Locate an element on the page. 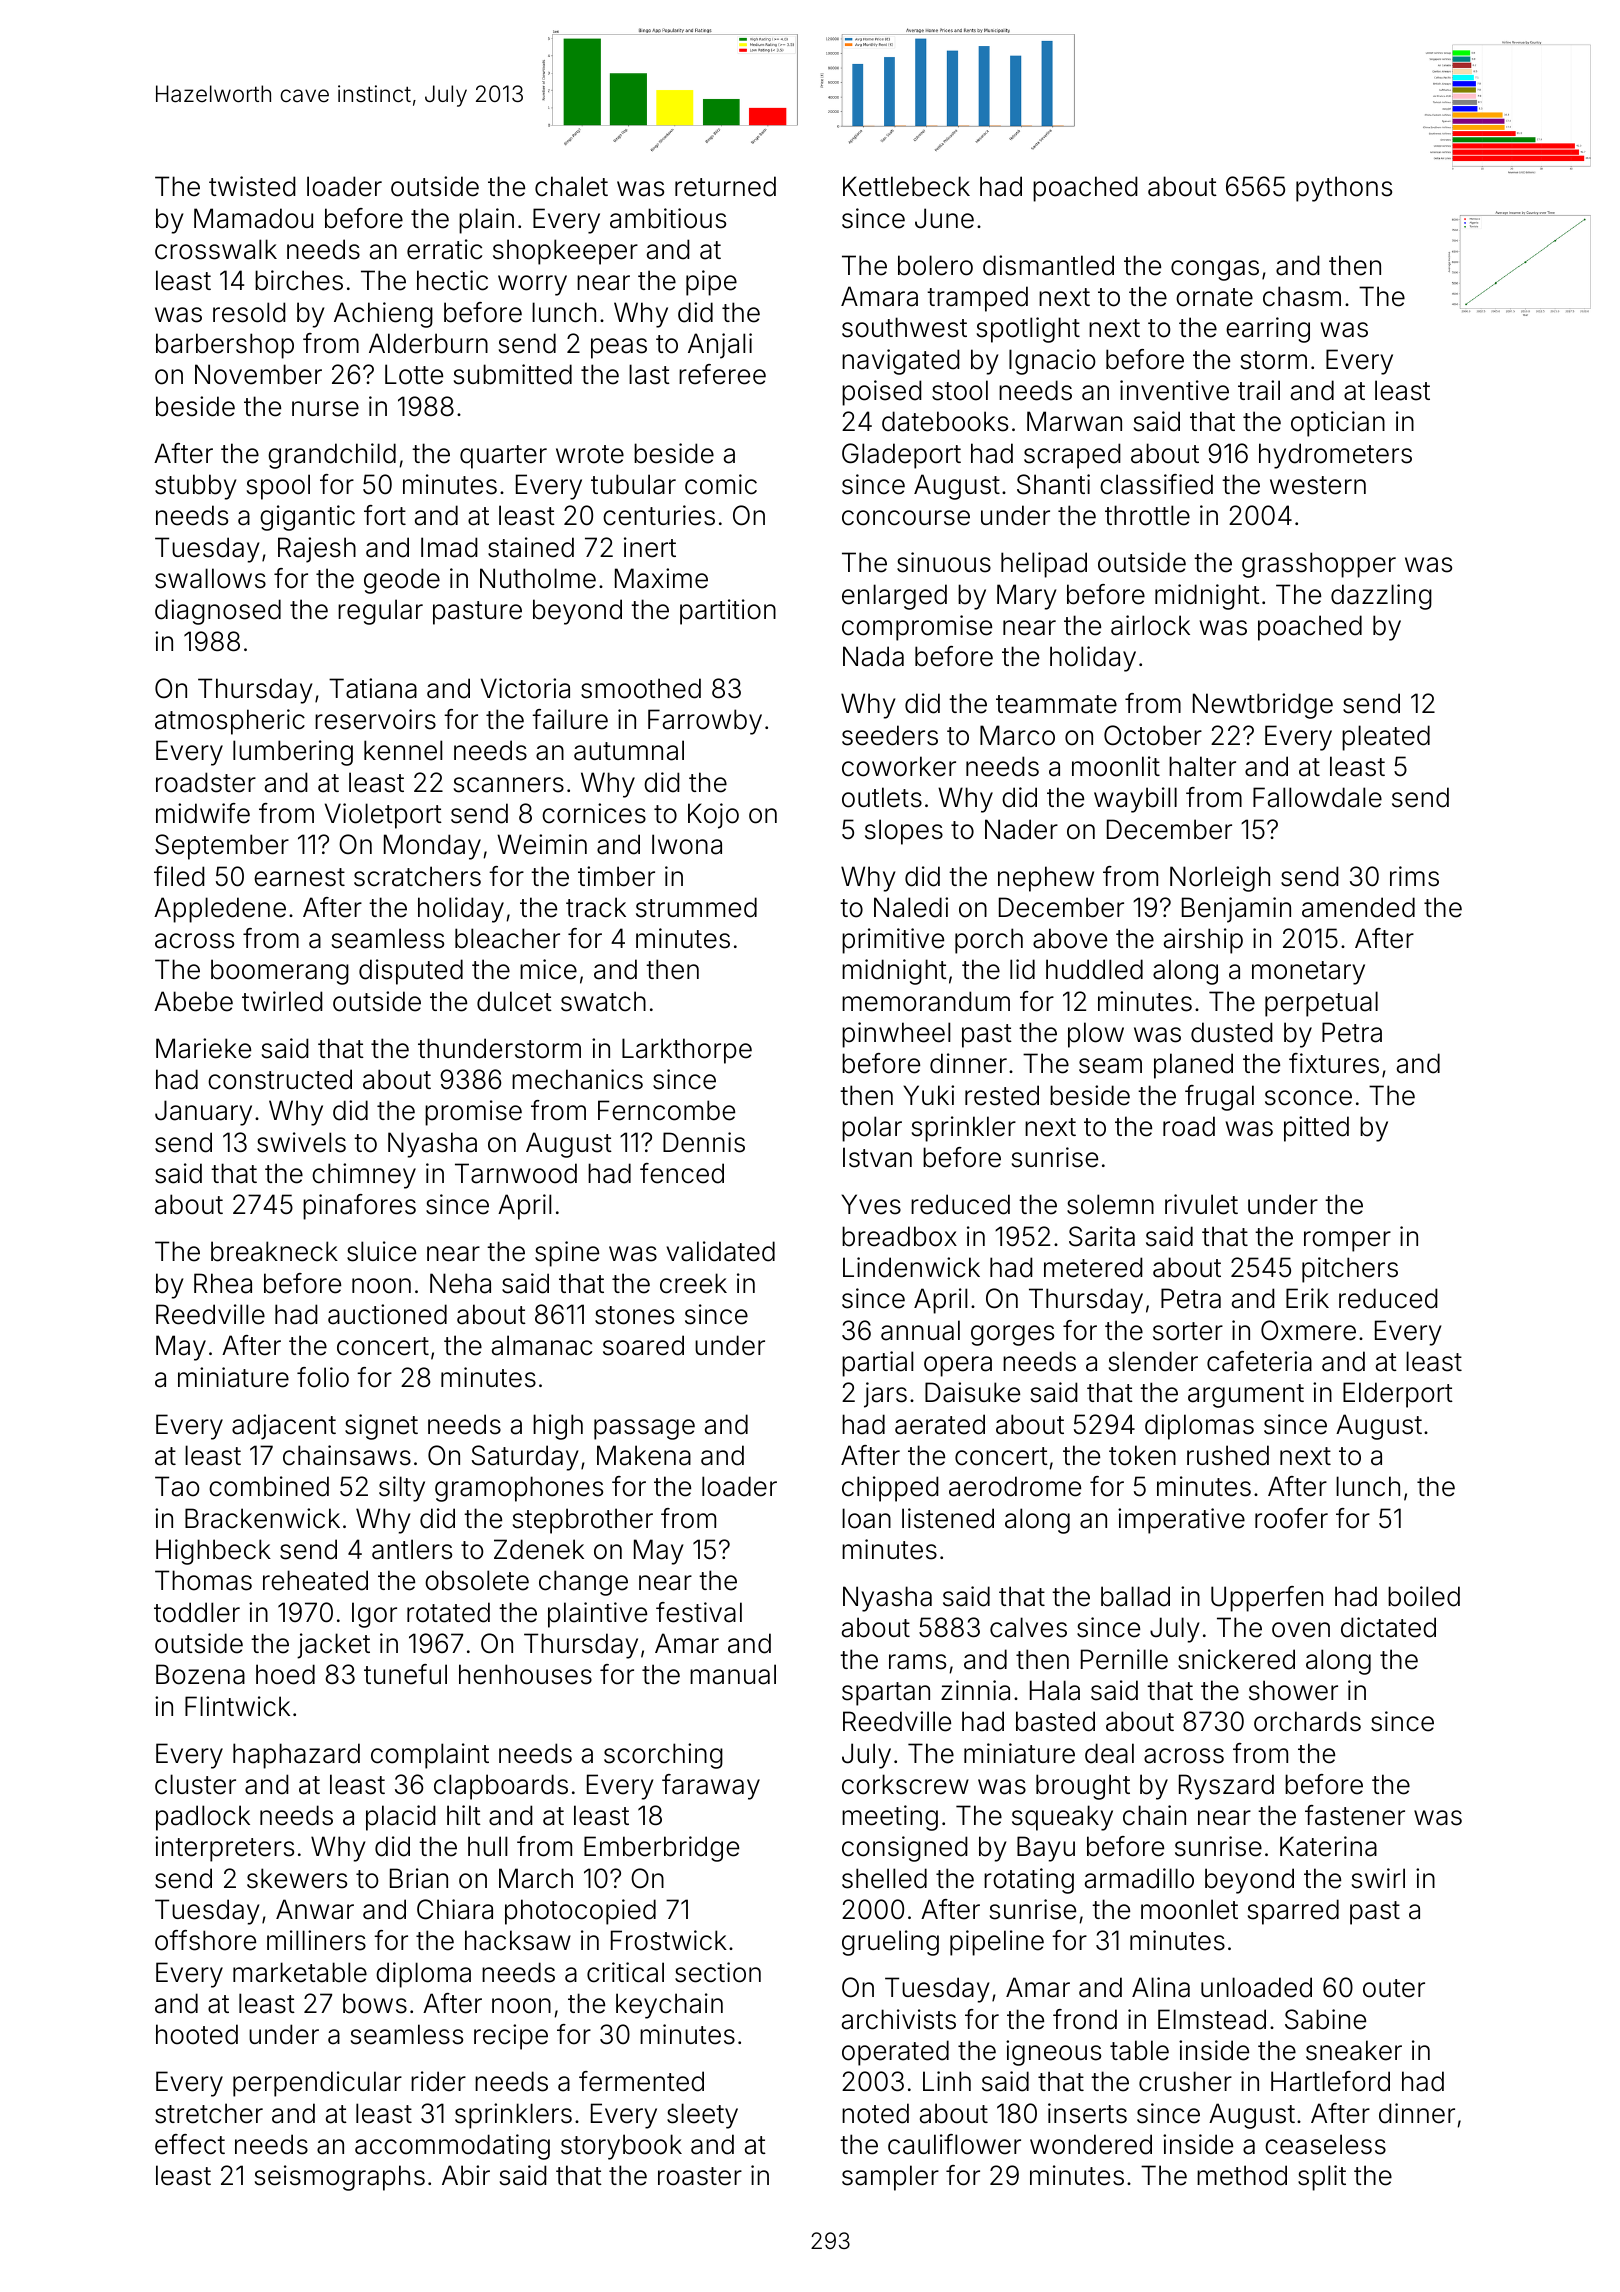  Newtbridge is located at coordinates (1263, 706).
